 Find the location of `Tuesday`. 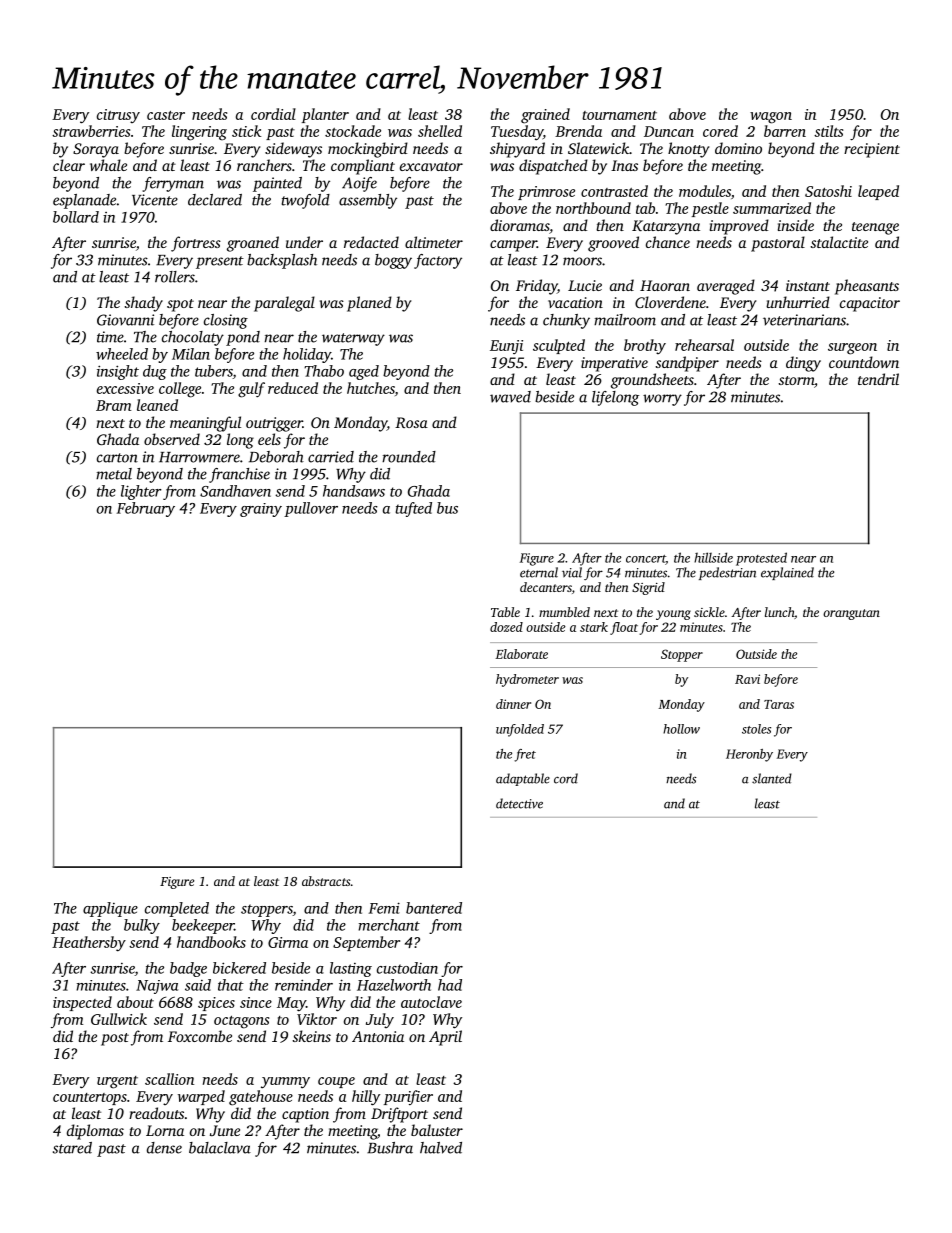

Tuesday is located at coordinates (517, 133).
